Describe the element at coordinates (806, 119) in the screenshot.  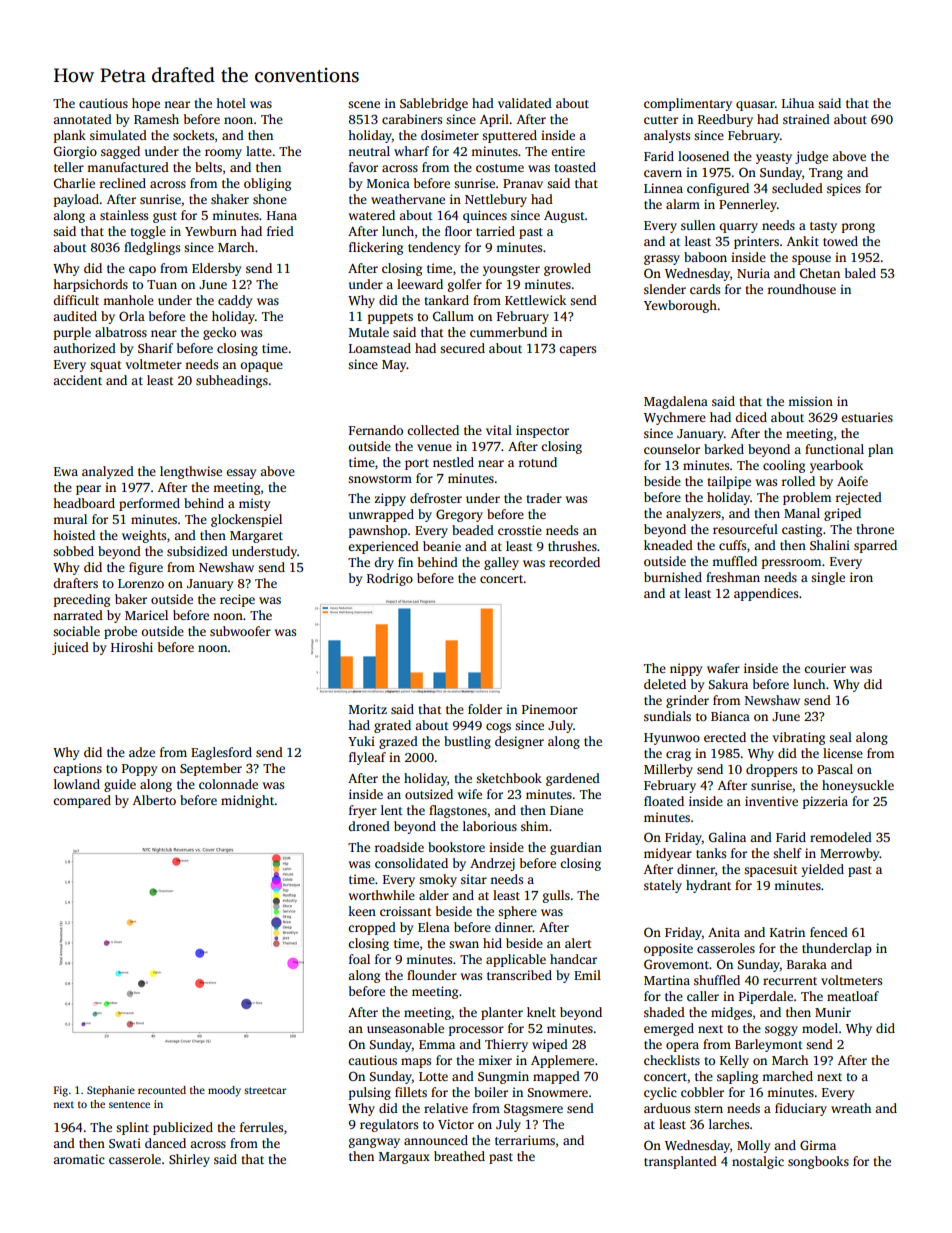
I see `strained` at that location.
